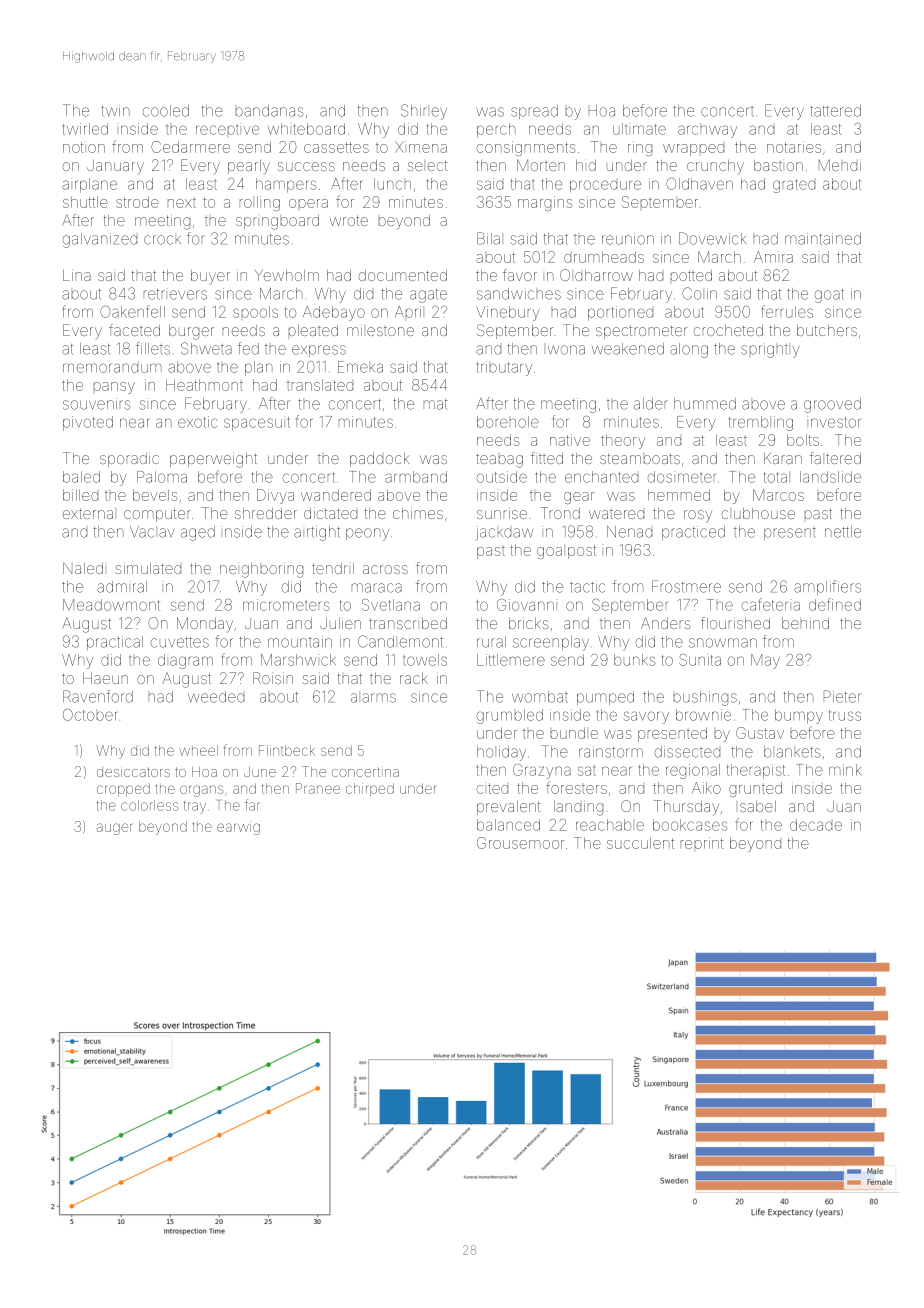 Image resolution: width=924 pixels, height=1308 pixels. I want to click on weeded, so click(216, 697).
